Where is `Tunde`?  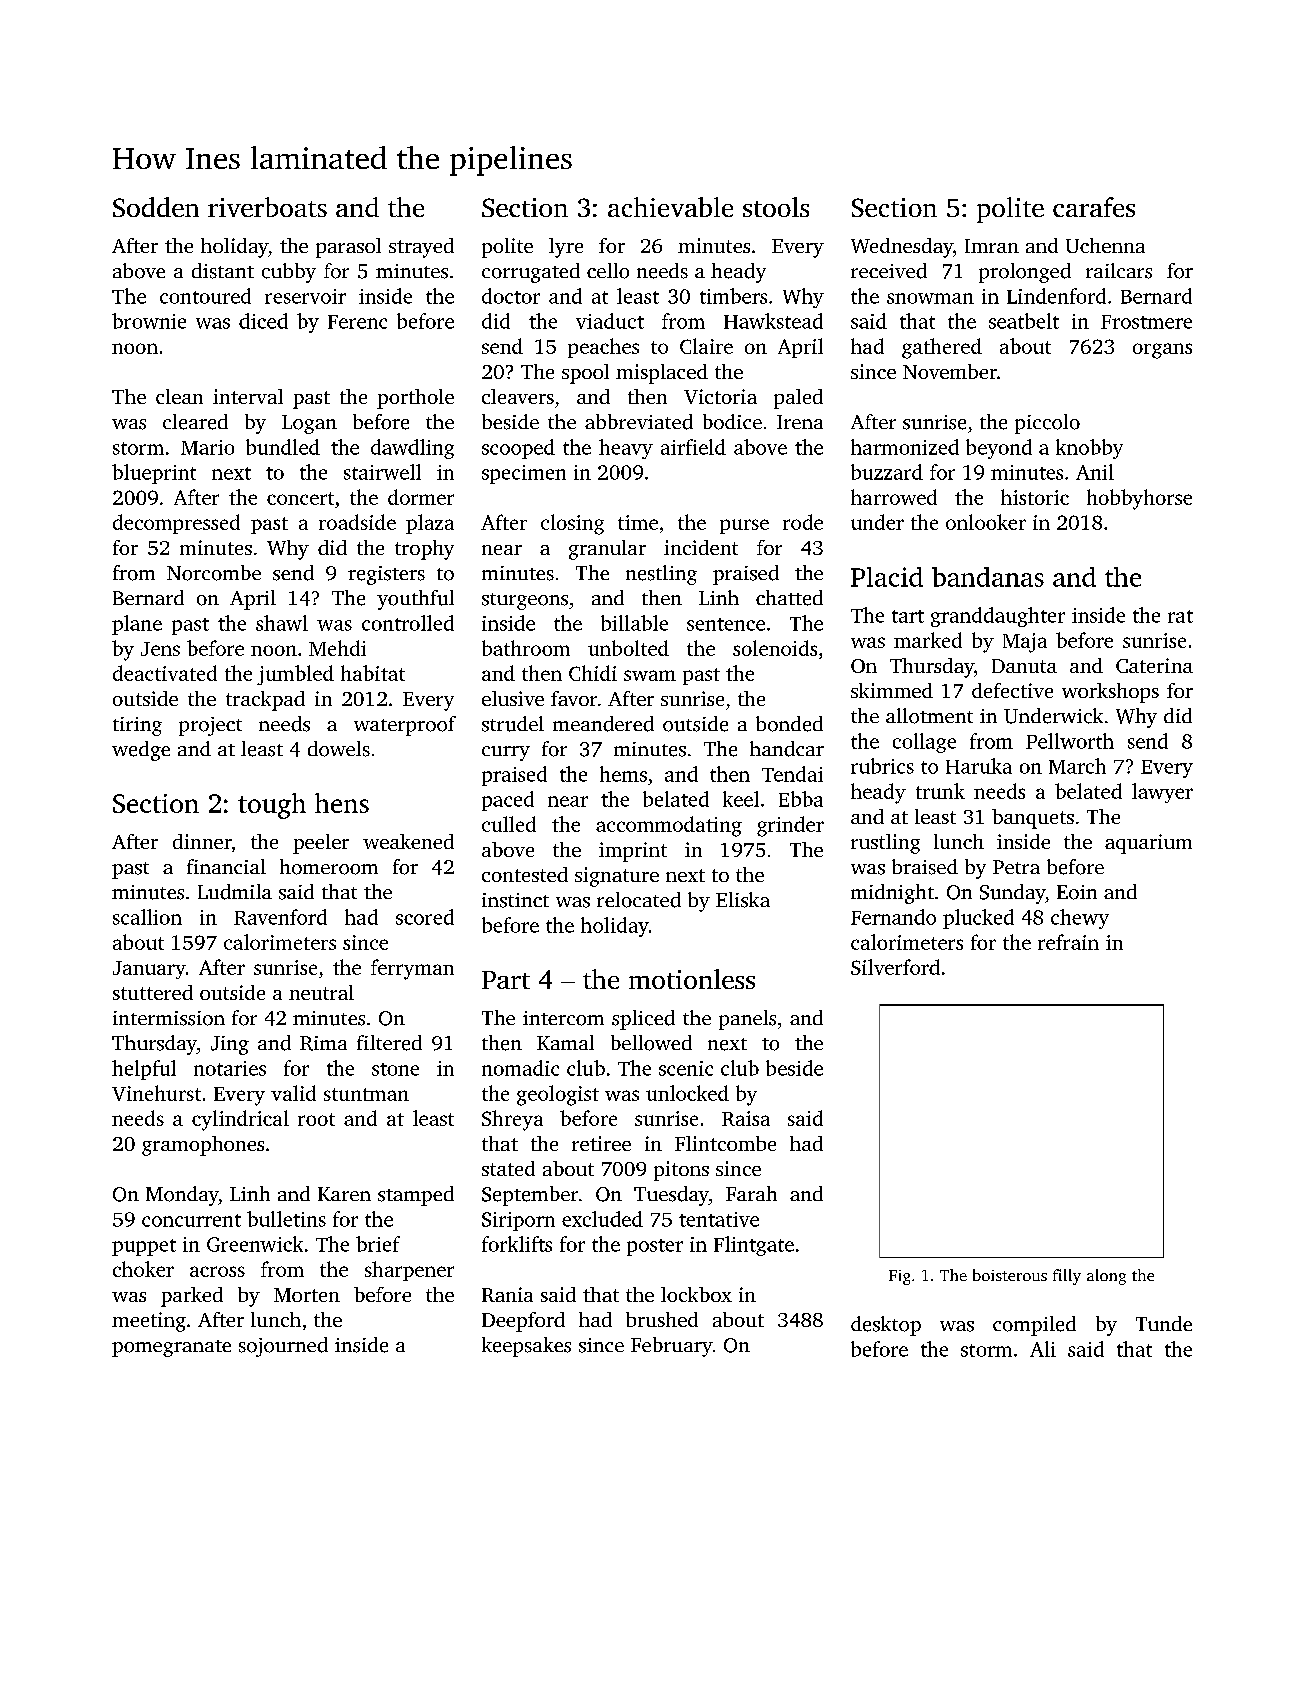
Tunde is located at coordinates (1164, 1323).
